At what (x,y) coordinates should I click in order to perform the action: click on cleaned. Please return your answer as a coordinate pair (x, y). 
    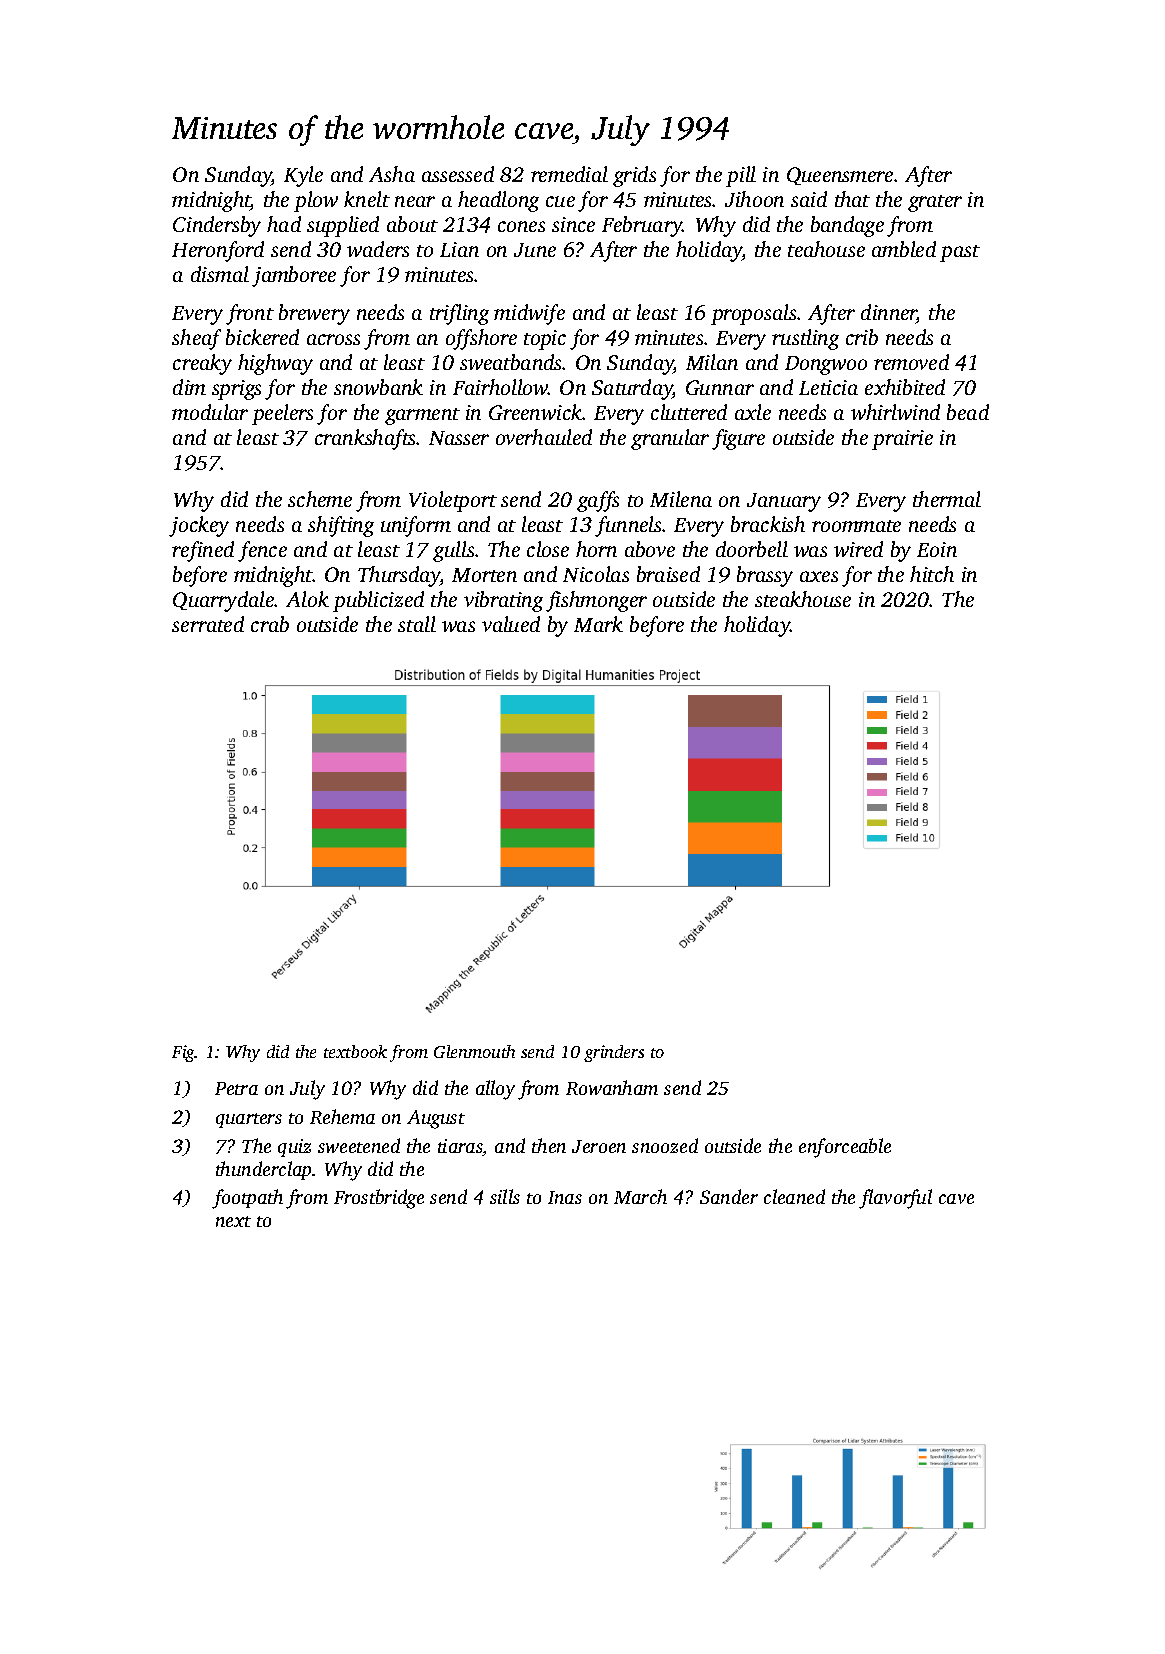
    Looking at the image, I should click on (794, 1196).
